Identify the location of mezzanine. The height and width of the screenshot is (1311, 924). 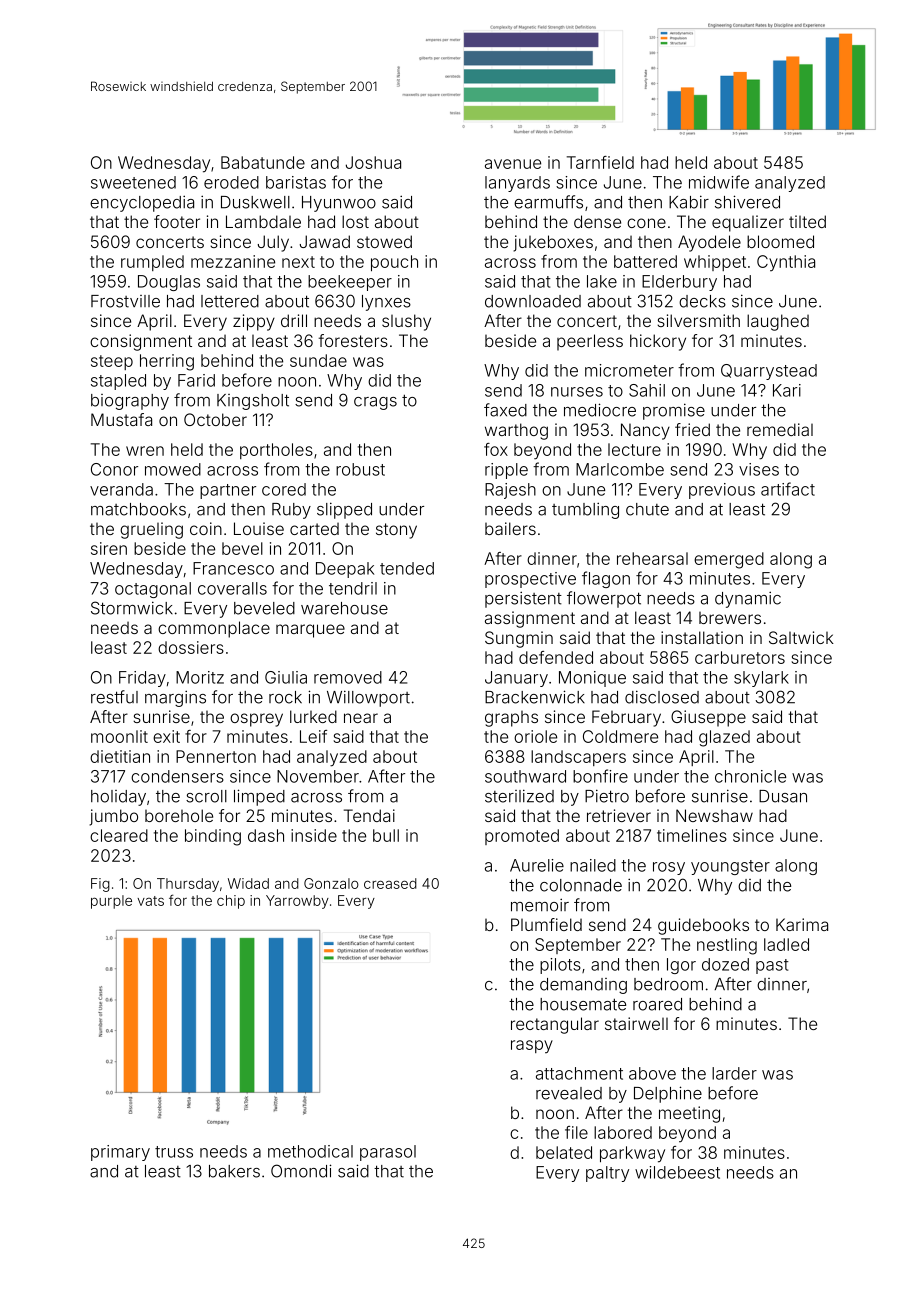
(233, 261).
